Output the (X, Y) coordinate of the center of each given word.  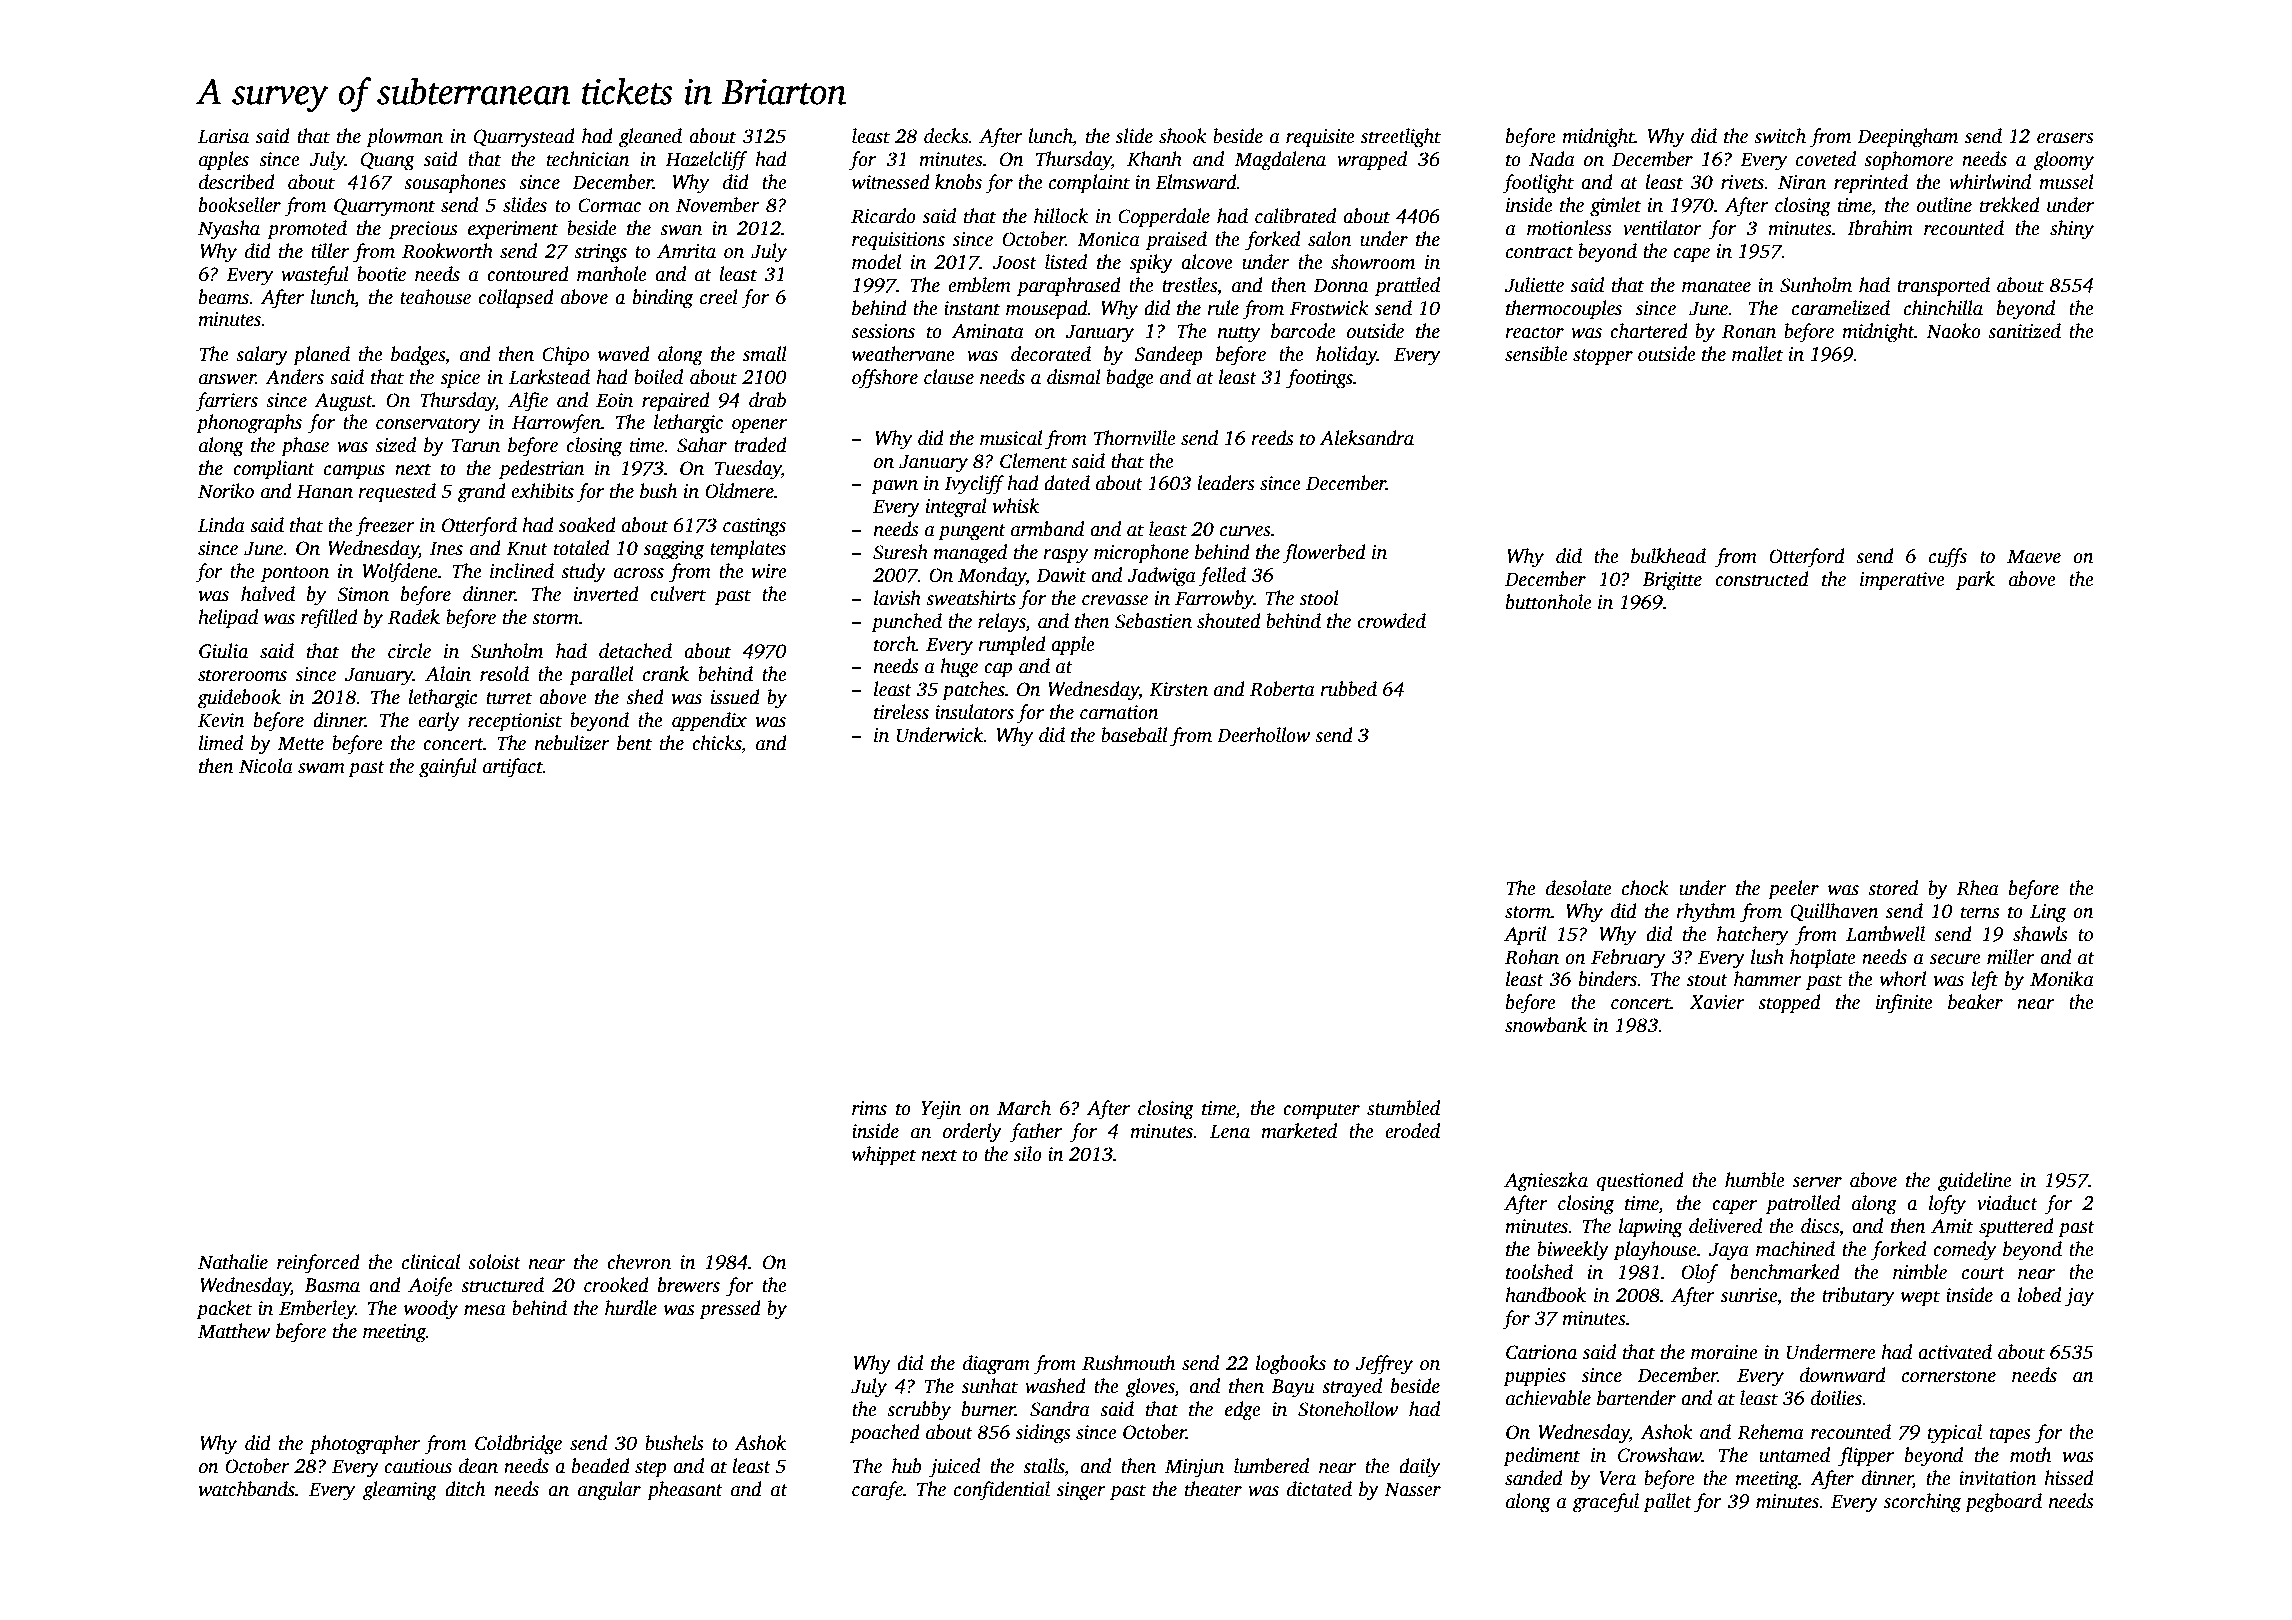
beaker (1975, 1002)
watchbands (246, 1489)
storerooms (242, 675)
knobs (958, 182)
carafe (877, 1491)
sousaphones (455, 184)
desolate (1579, 888)
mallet (1757, 354)
